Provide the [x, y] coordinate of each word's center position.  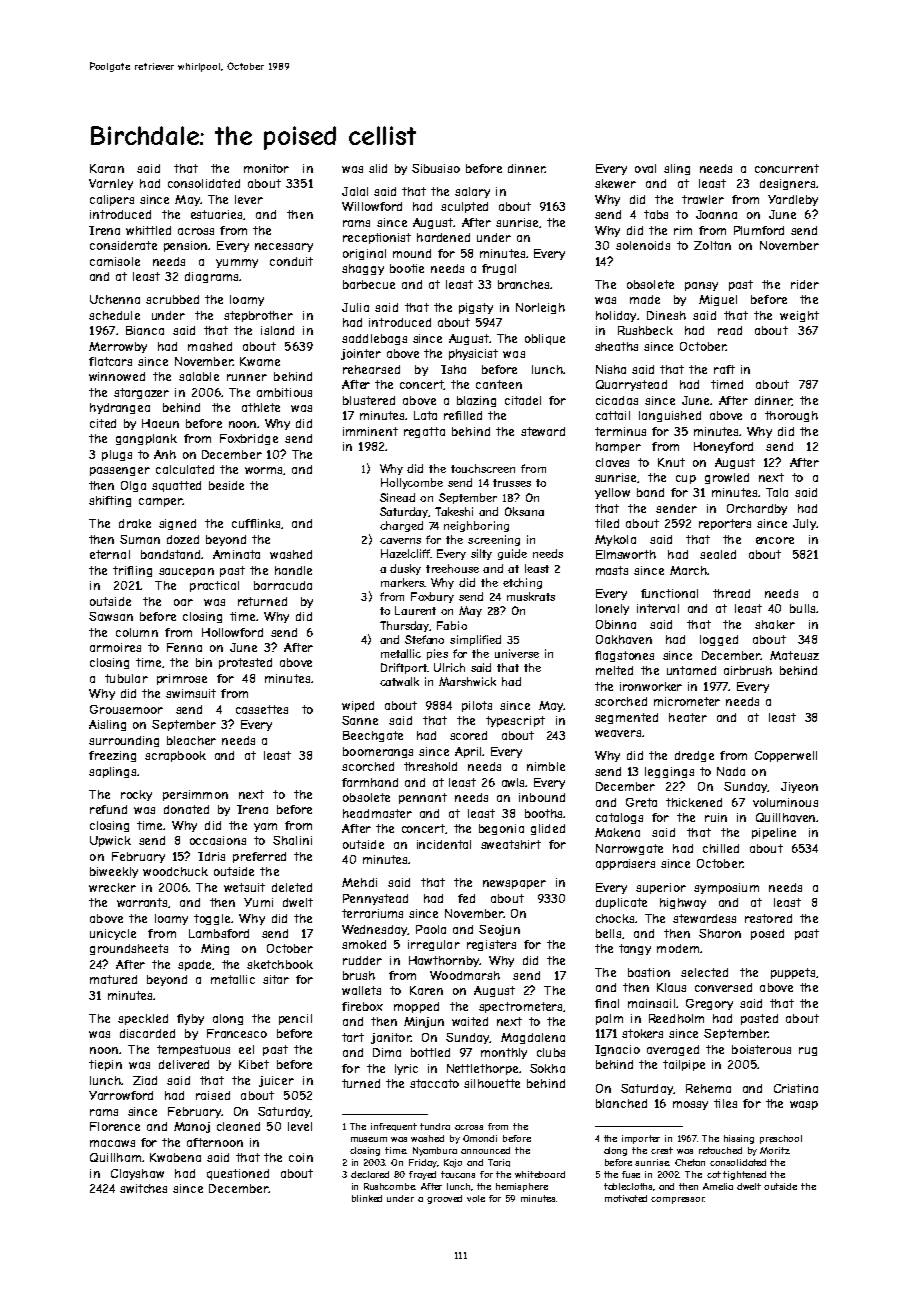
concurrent [787, 168]
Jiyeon [799, 787]
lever [249, 199]
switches [143, 1188]
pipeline [774, 833]
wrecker [112, 887]
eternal [110, 554]
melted [614, 670]
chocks [615, 918]
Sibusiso [436, 168]
